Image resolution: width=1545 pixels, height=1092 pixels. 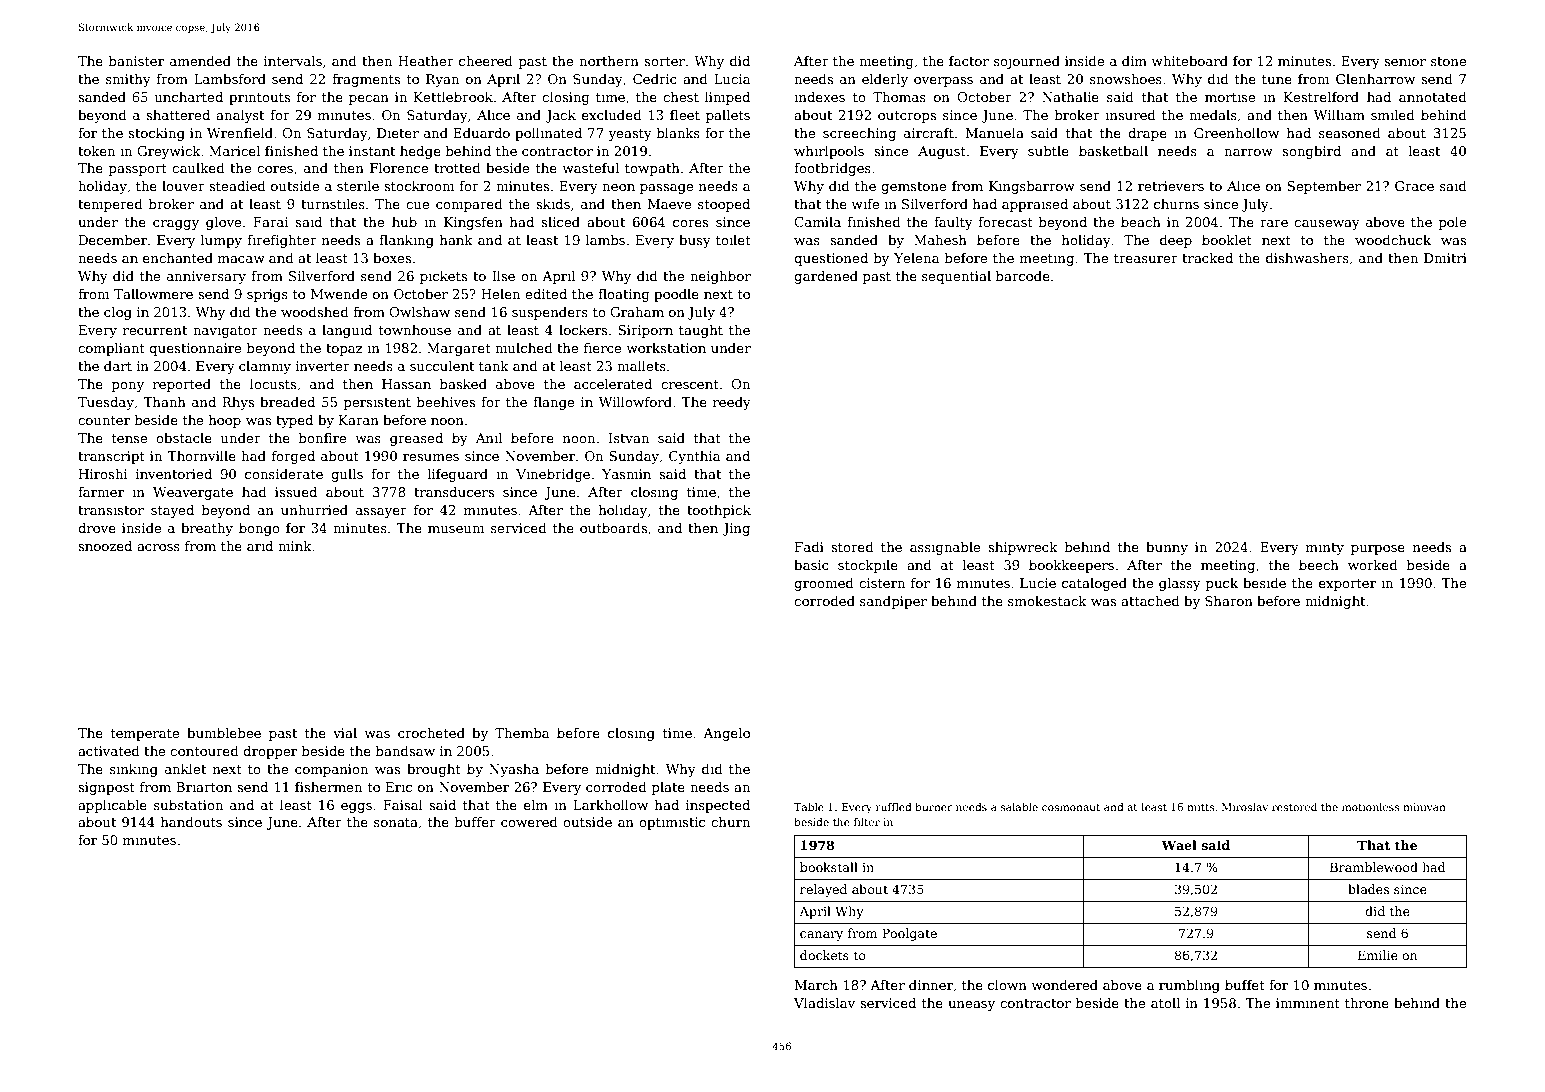 I want to click on whiteboard, so click(x=1189, y=61).
